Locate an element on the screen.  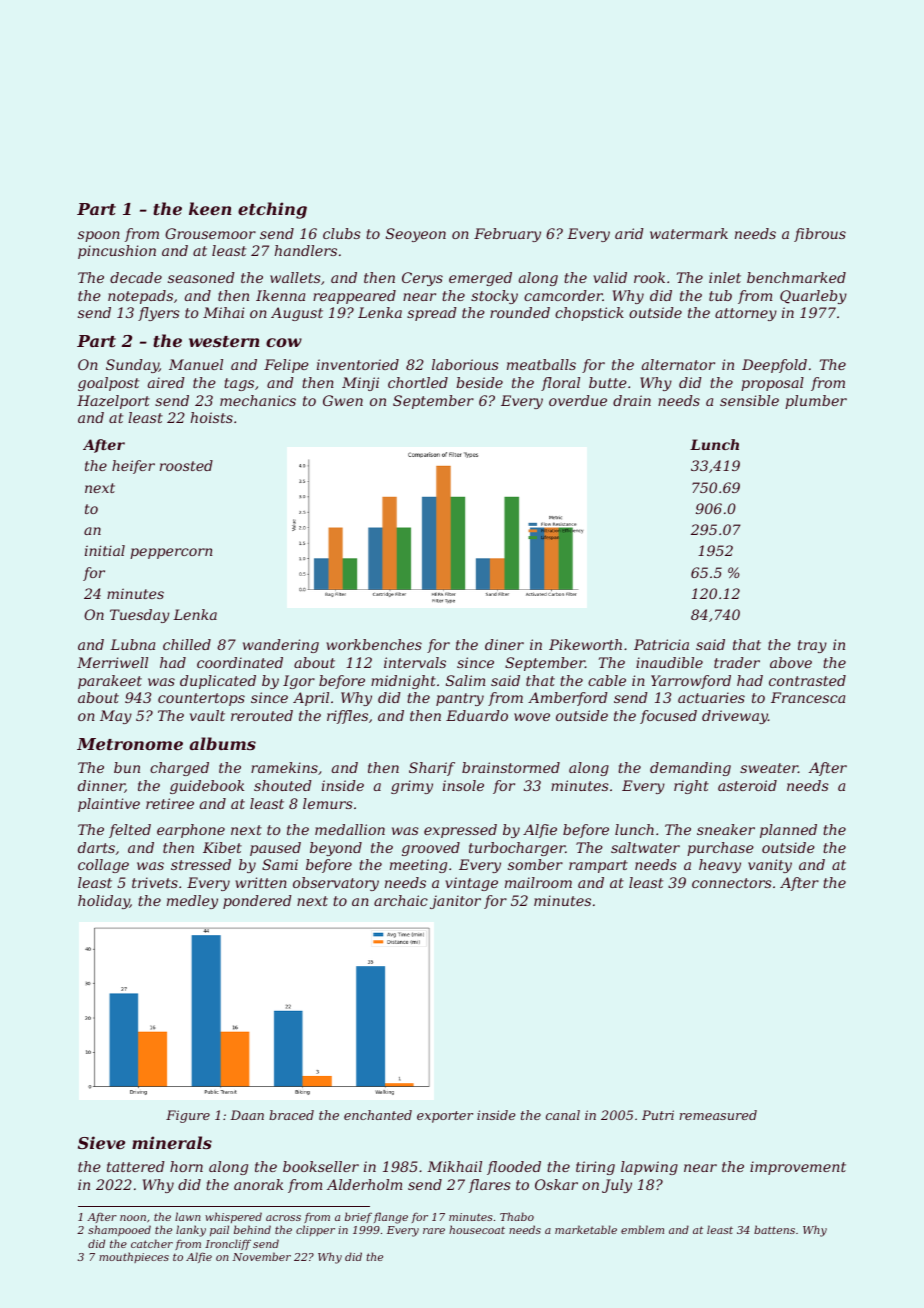
janitor is located at coordinates (455, 902).
